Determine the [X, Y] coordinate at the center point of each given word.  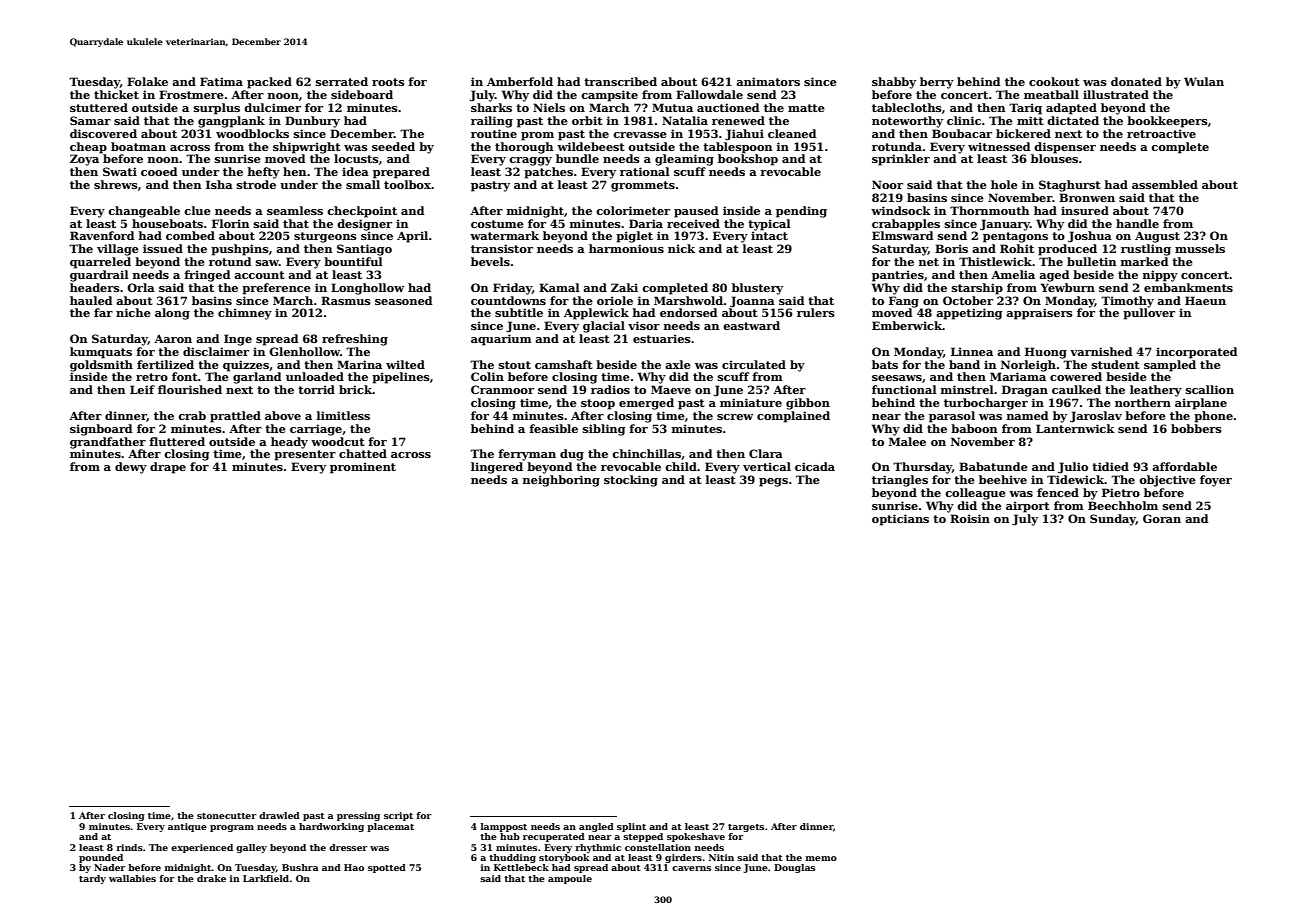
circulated [754, 364]
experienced [202, 848]
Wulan [1204, 81]
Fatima [221, 81]
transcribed [620, 81]
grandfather [108, 443]
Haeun [1205, 300]
